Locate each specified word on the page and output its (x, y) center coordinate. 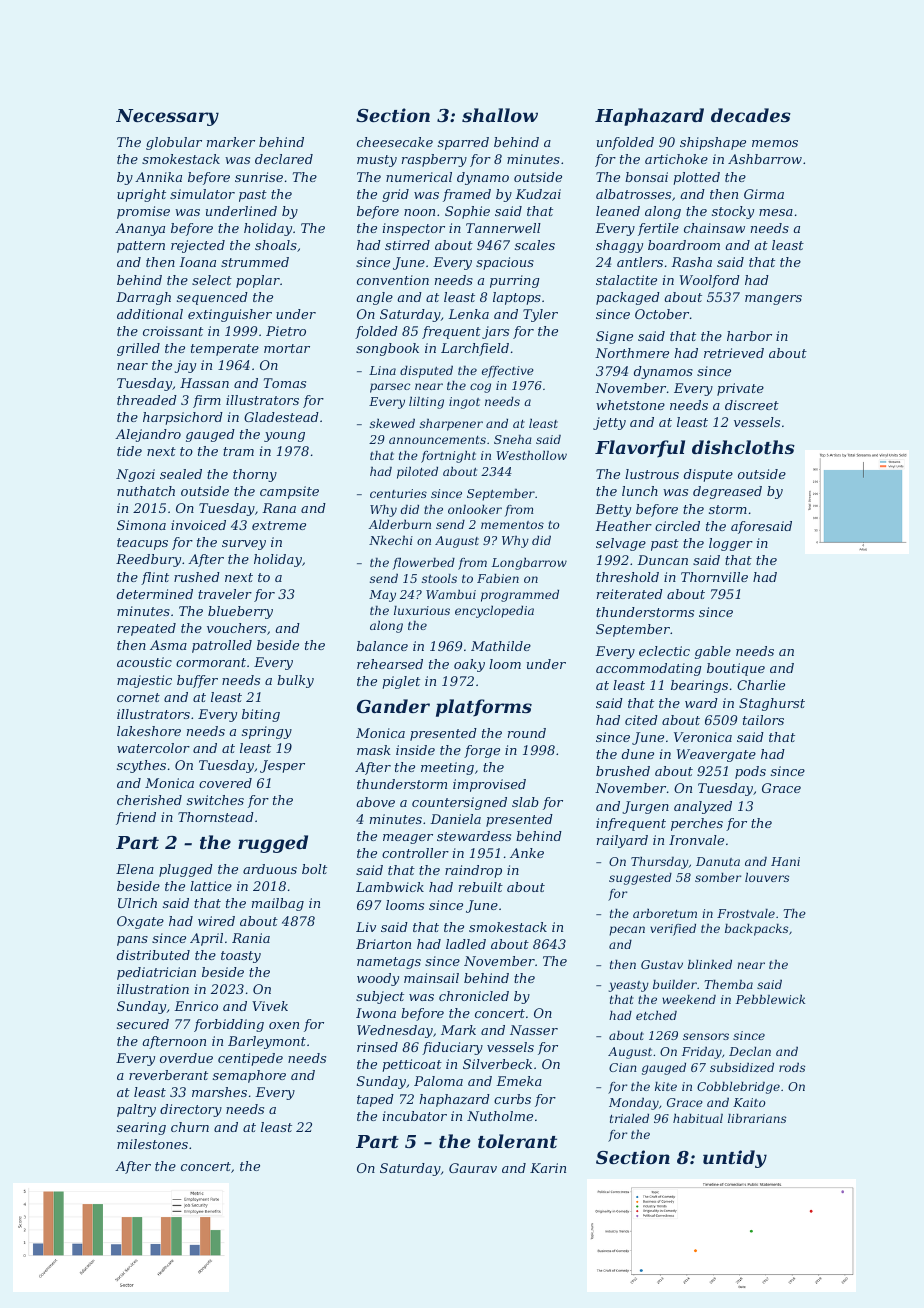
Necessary (167, 117)
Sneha (513, 439)
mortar (287, 348)
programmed (520, 596)
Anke (527, 853)
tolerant (517, 1141)
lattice (211, 886)
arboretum (665, 913)
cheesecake (395, 142)
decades (751, 115)
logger (731, 544)
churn (190, 1127)
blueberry (240, 612)
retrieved (734, 353)
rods (792, 1067)
